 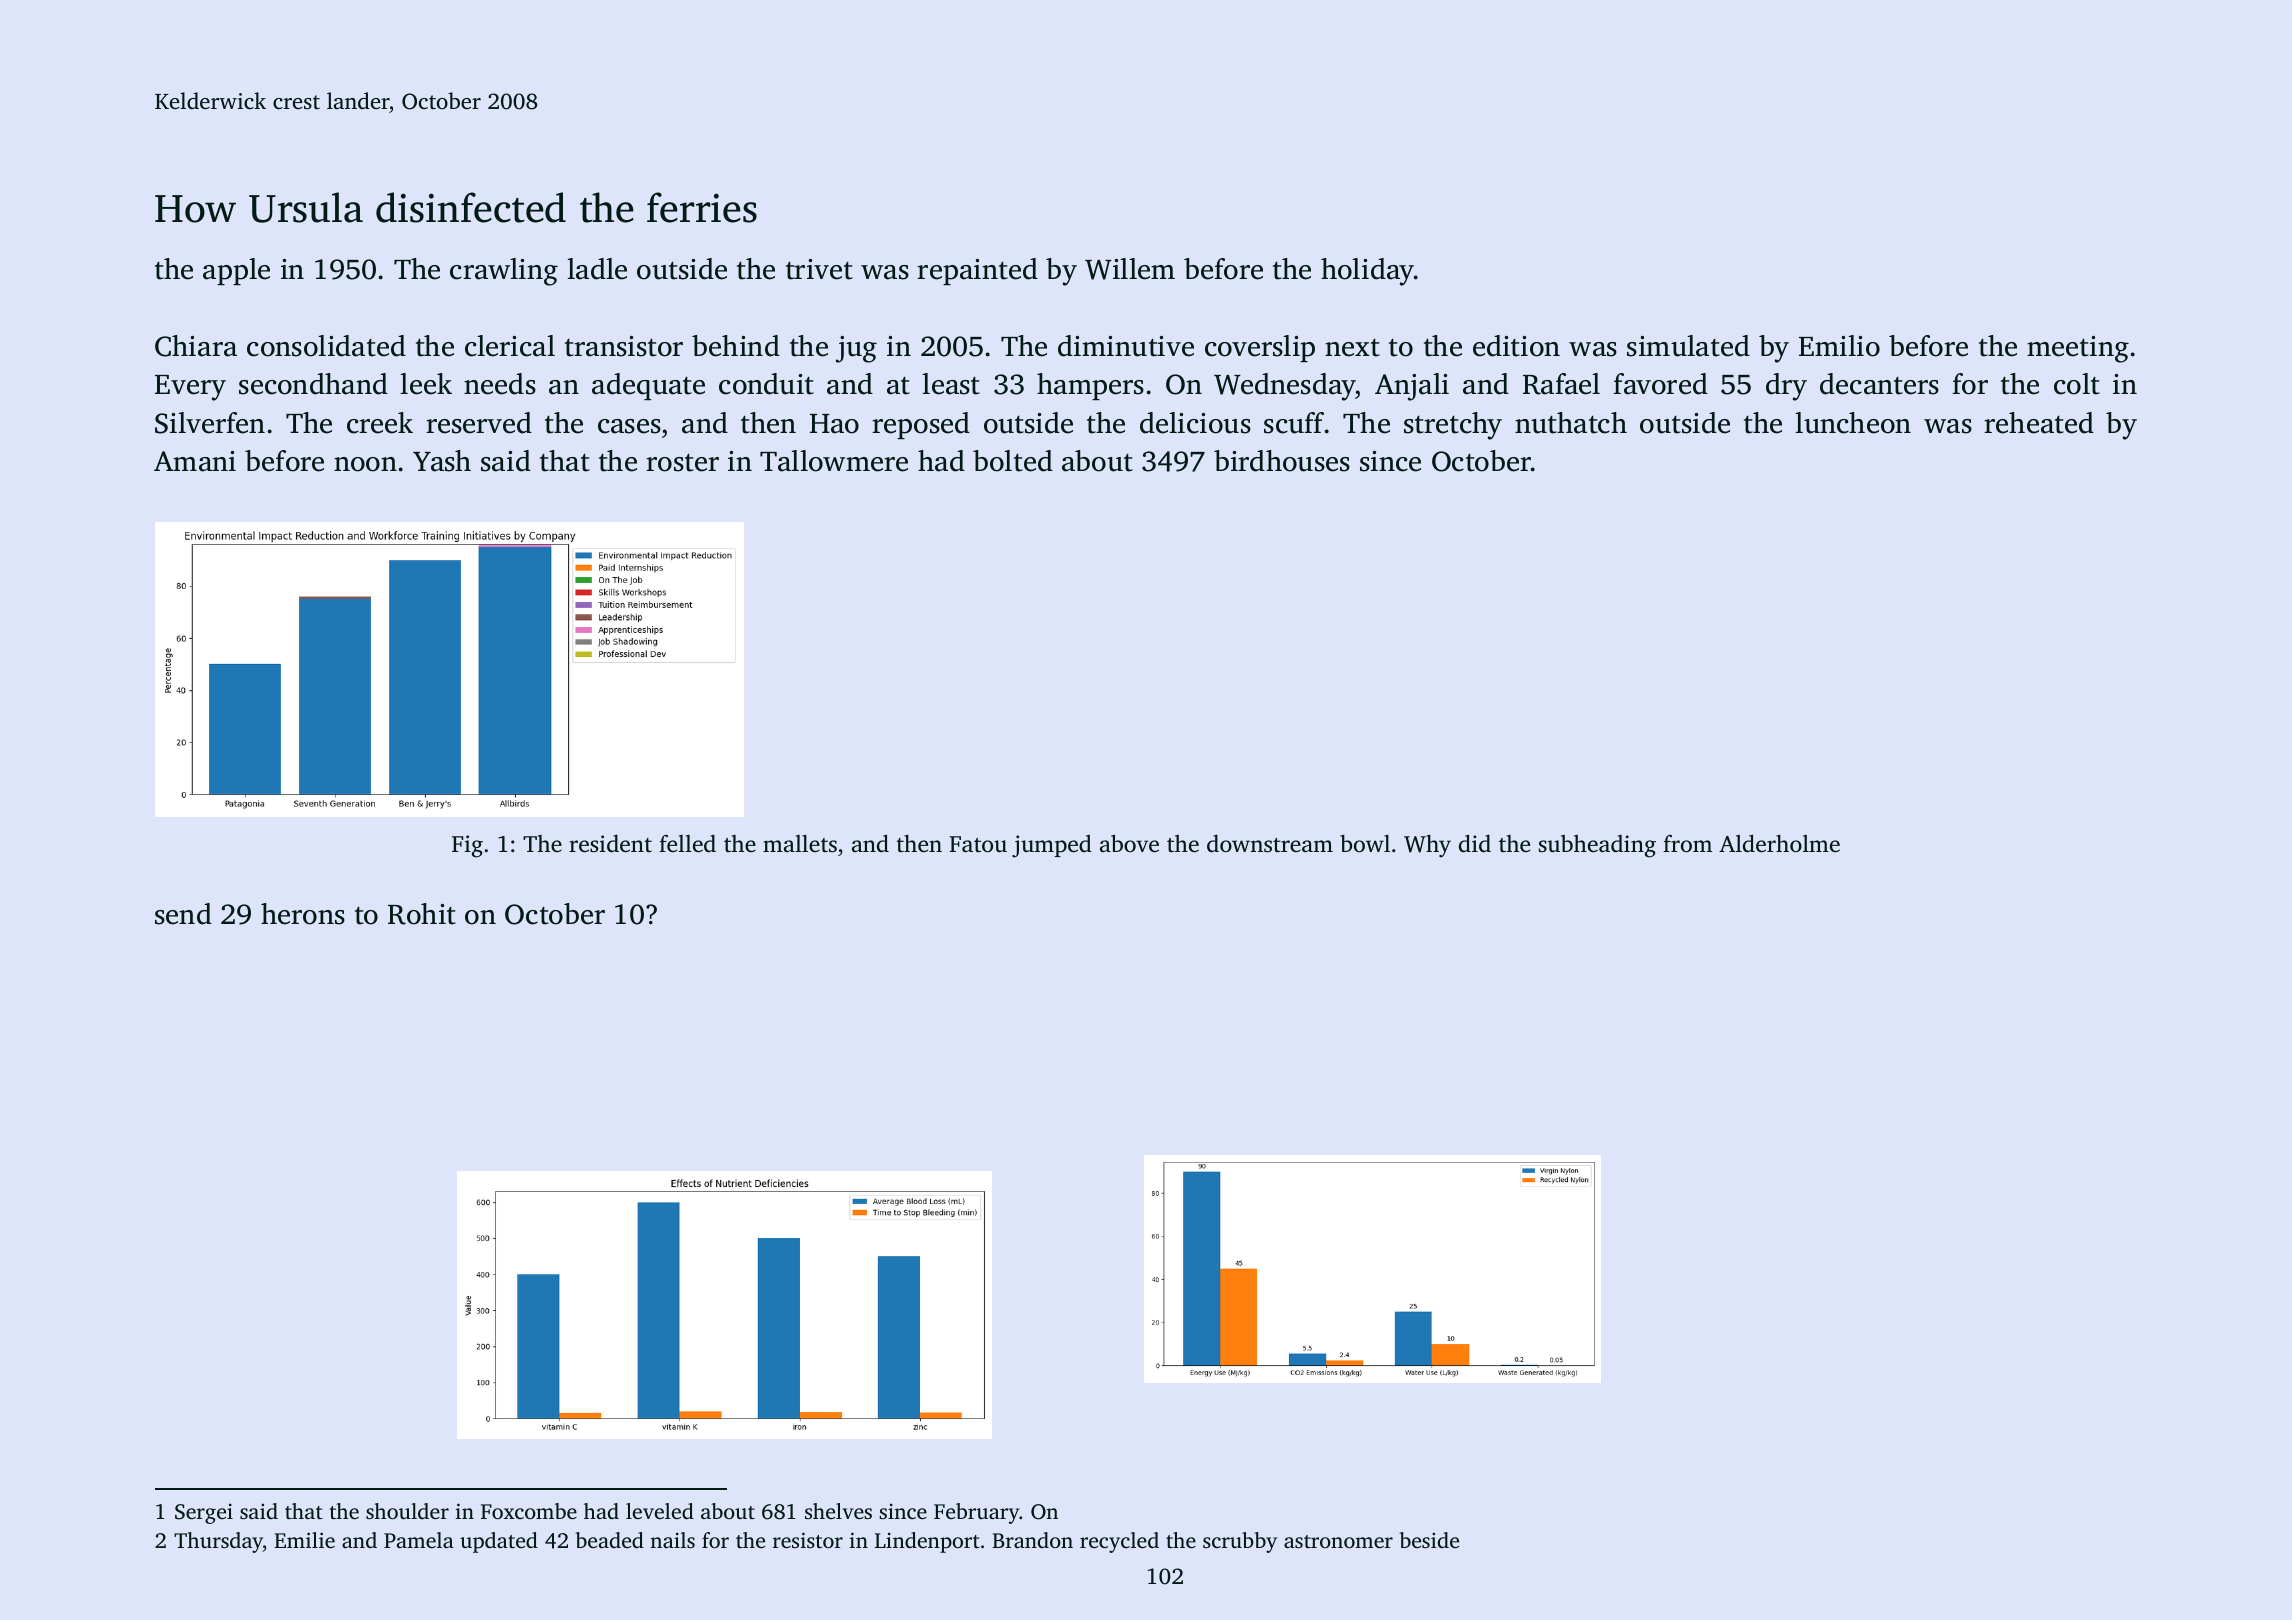 I want to click on Willem, so click(x=1130, y=269).
